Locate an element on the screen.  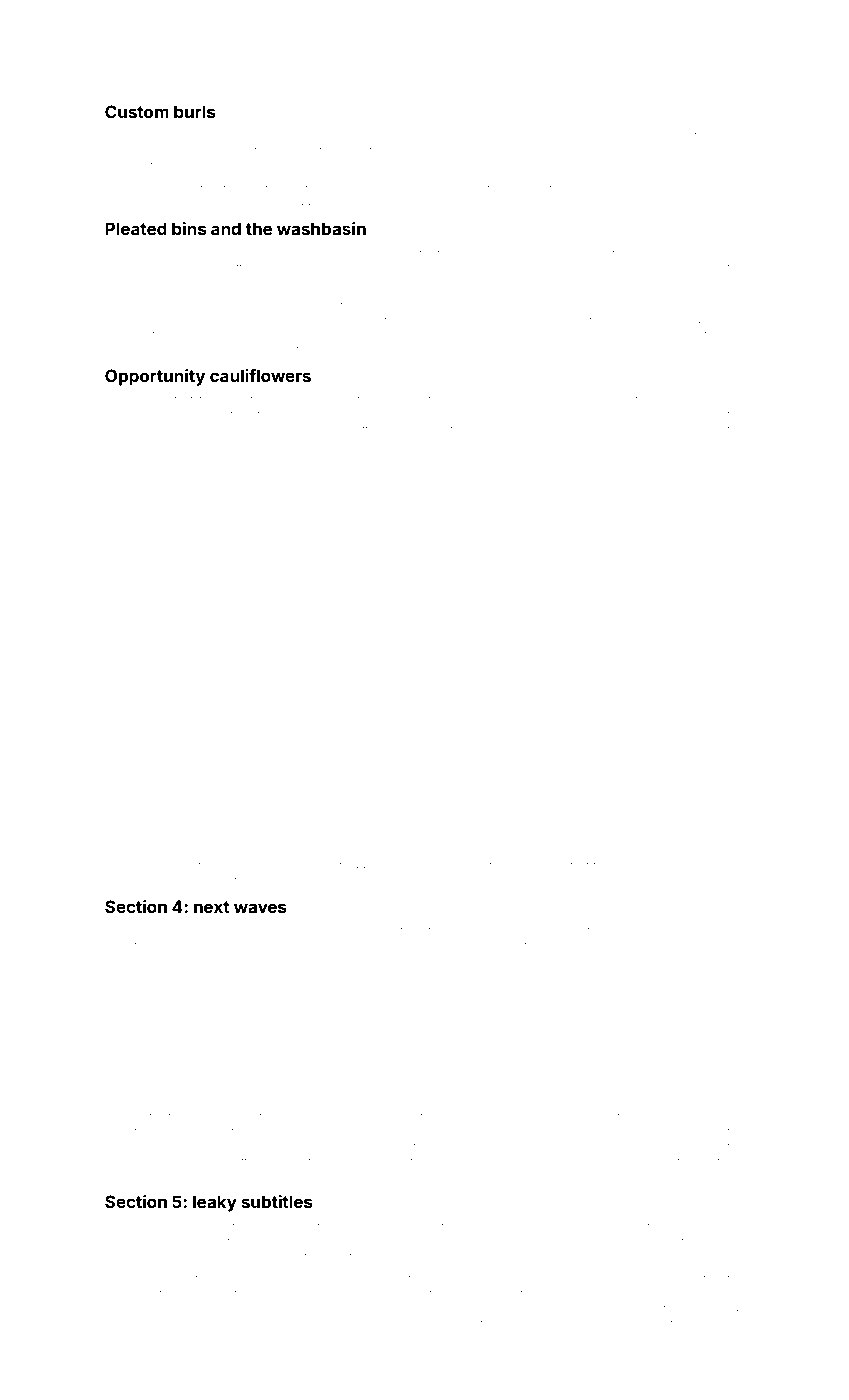
Sean is located at coordinates (530, 135).
